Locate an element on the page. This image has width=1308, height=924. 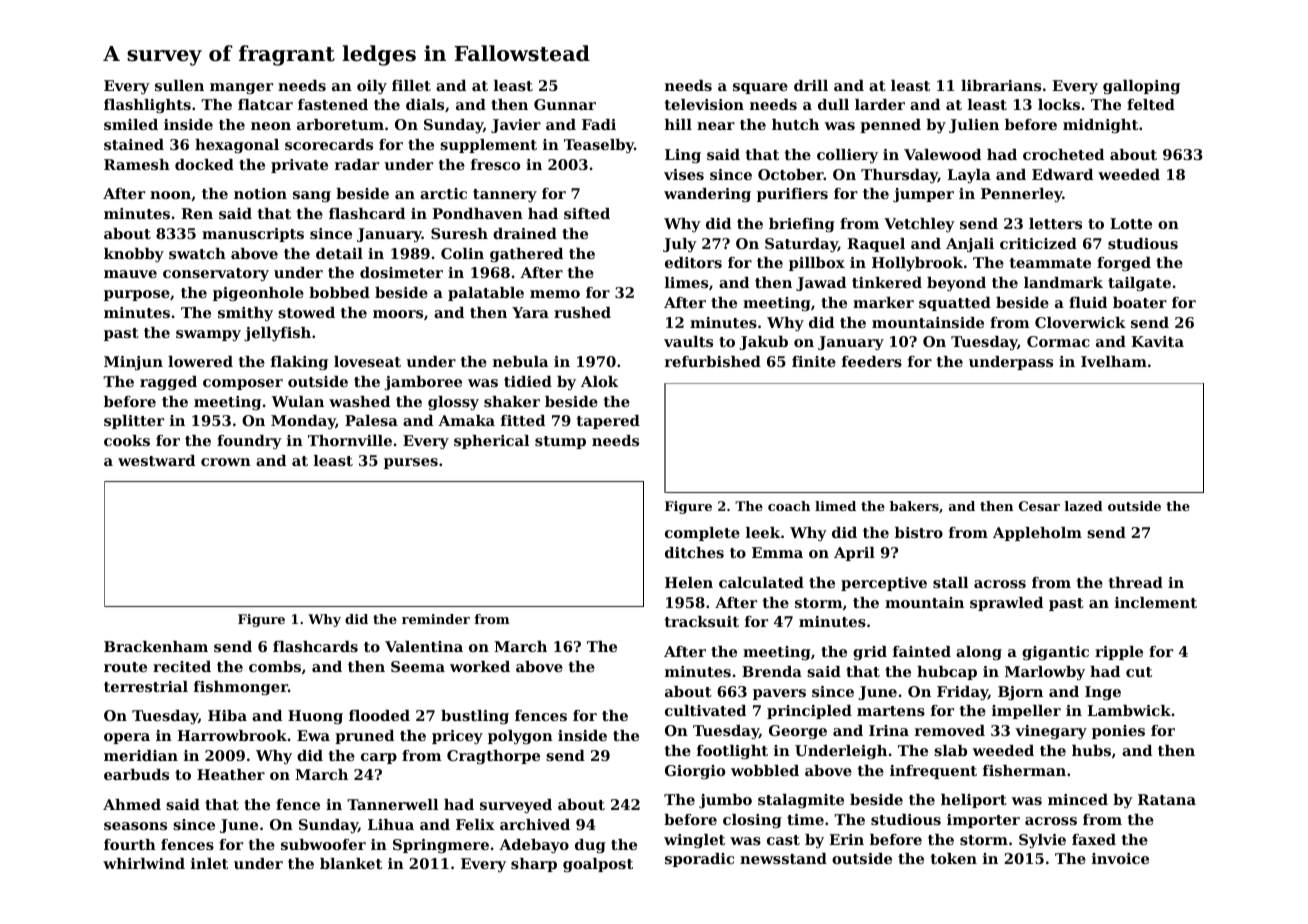
sporadic is located at coordinates (699, 860).
